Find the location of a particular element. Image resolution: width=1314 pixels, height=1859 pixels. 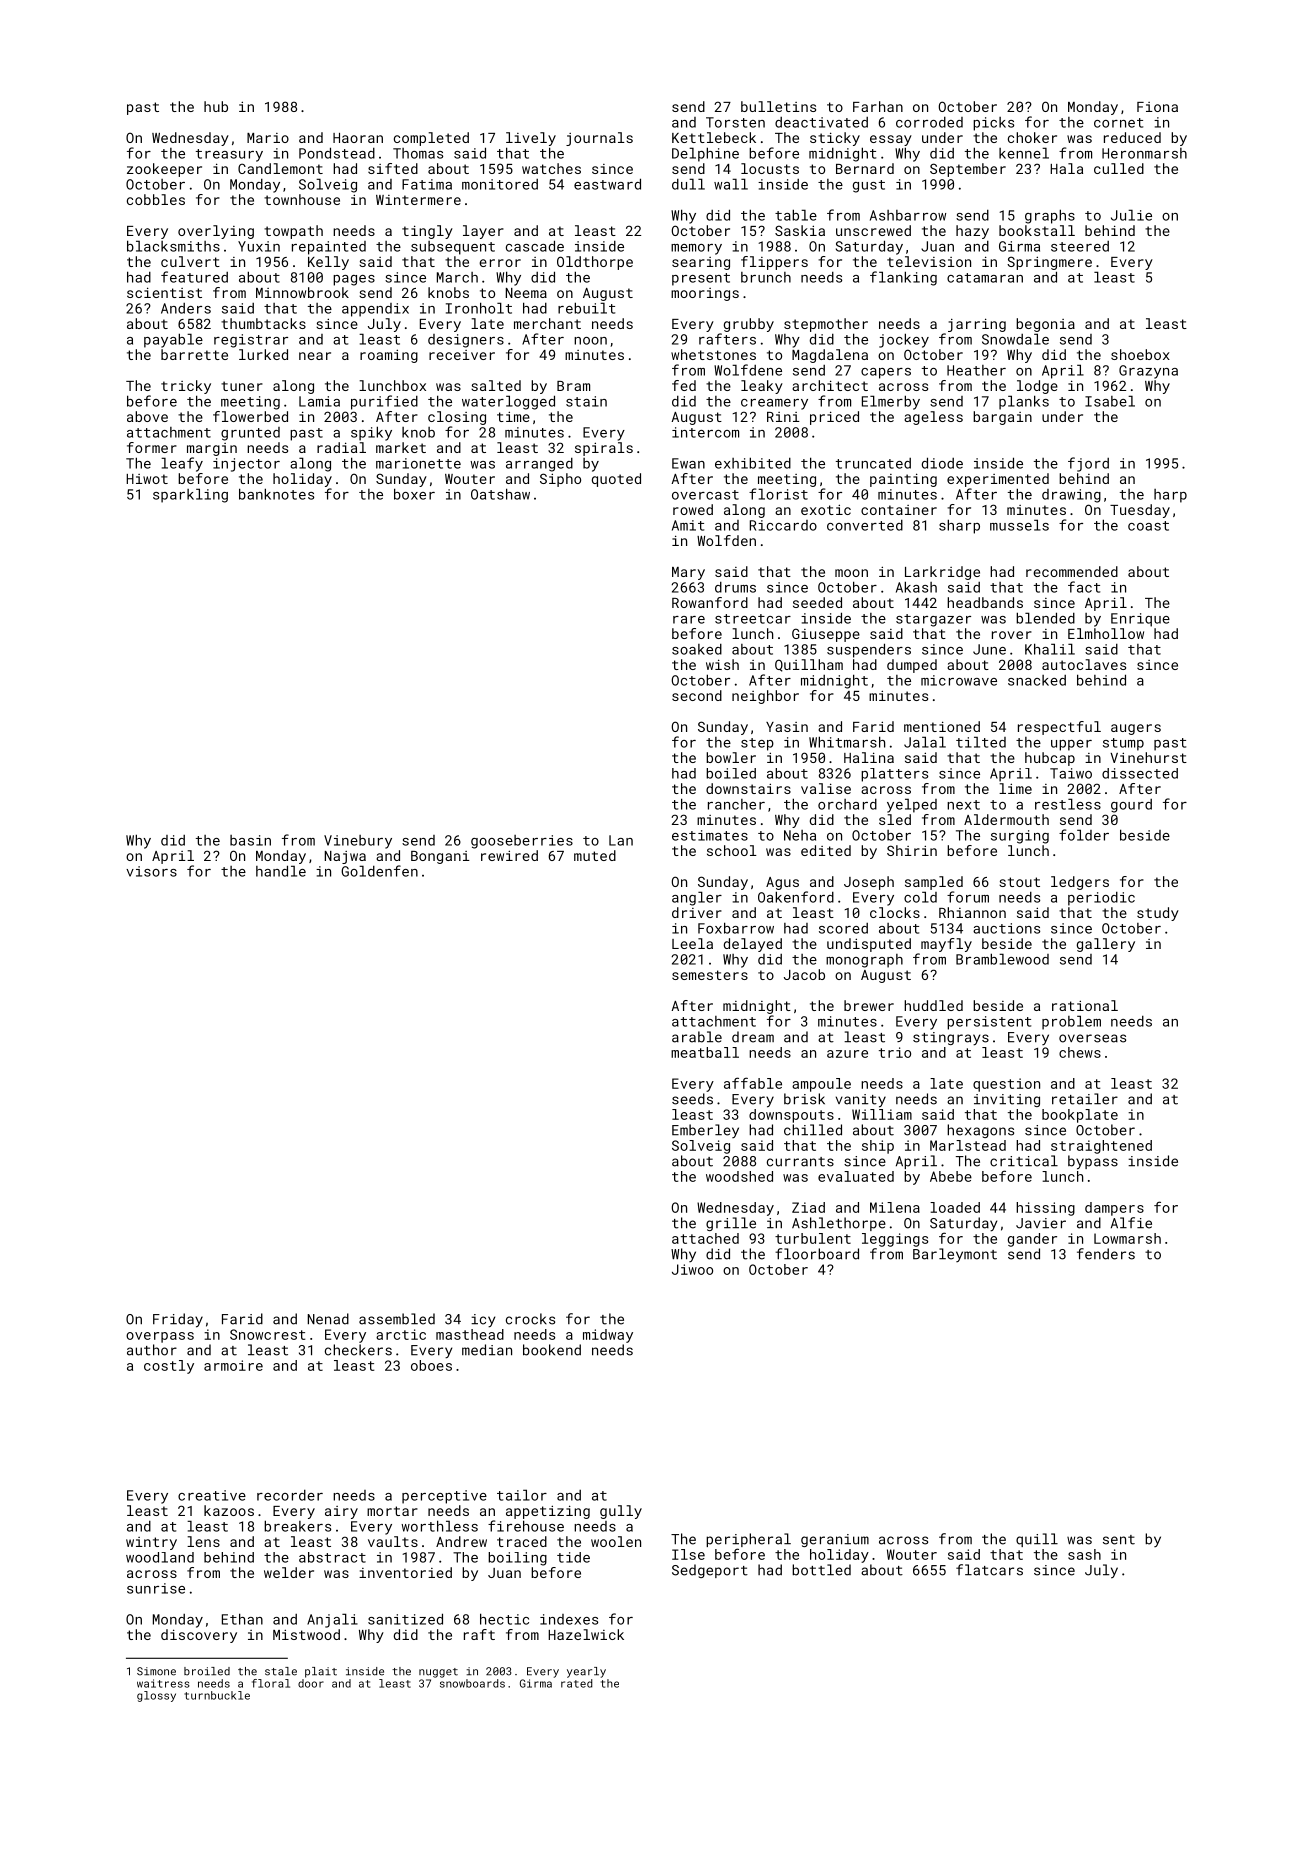

corroded is located at coordinates (929, 122).
